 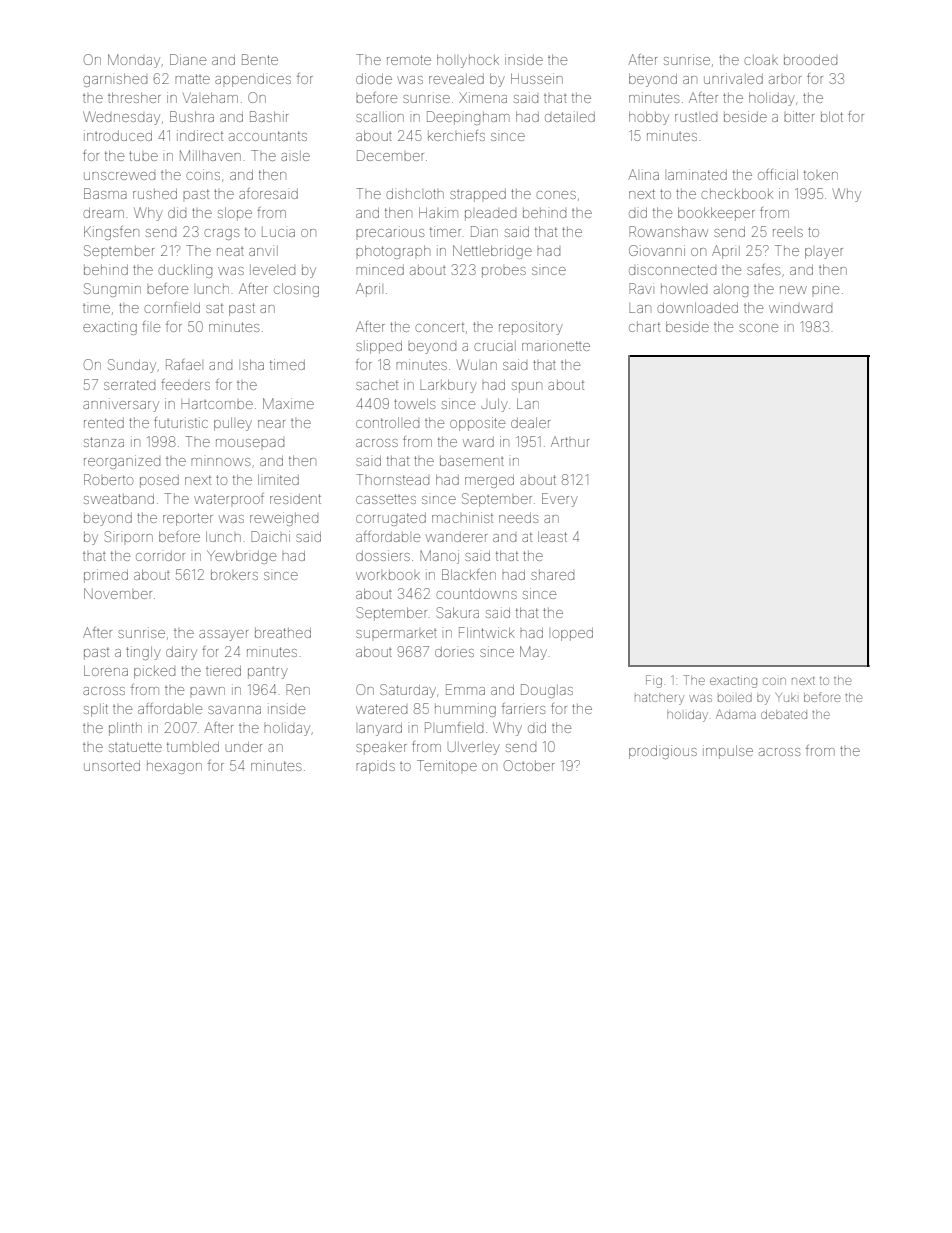 I want to click on Adama, so click(x=736, y=714).
